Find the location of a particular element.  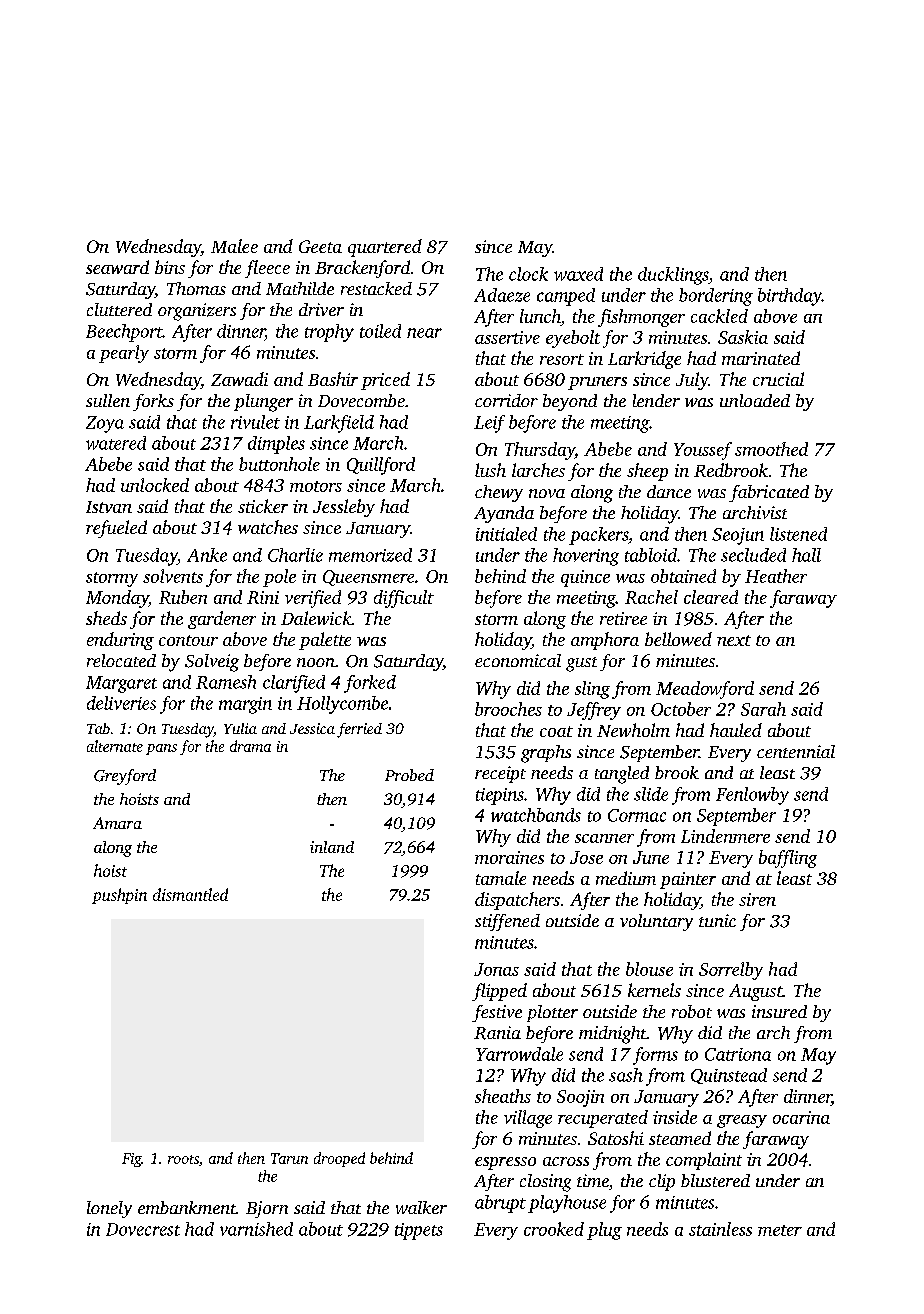

Ruben is located at coordinates (183, 597).
